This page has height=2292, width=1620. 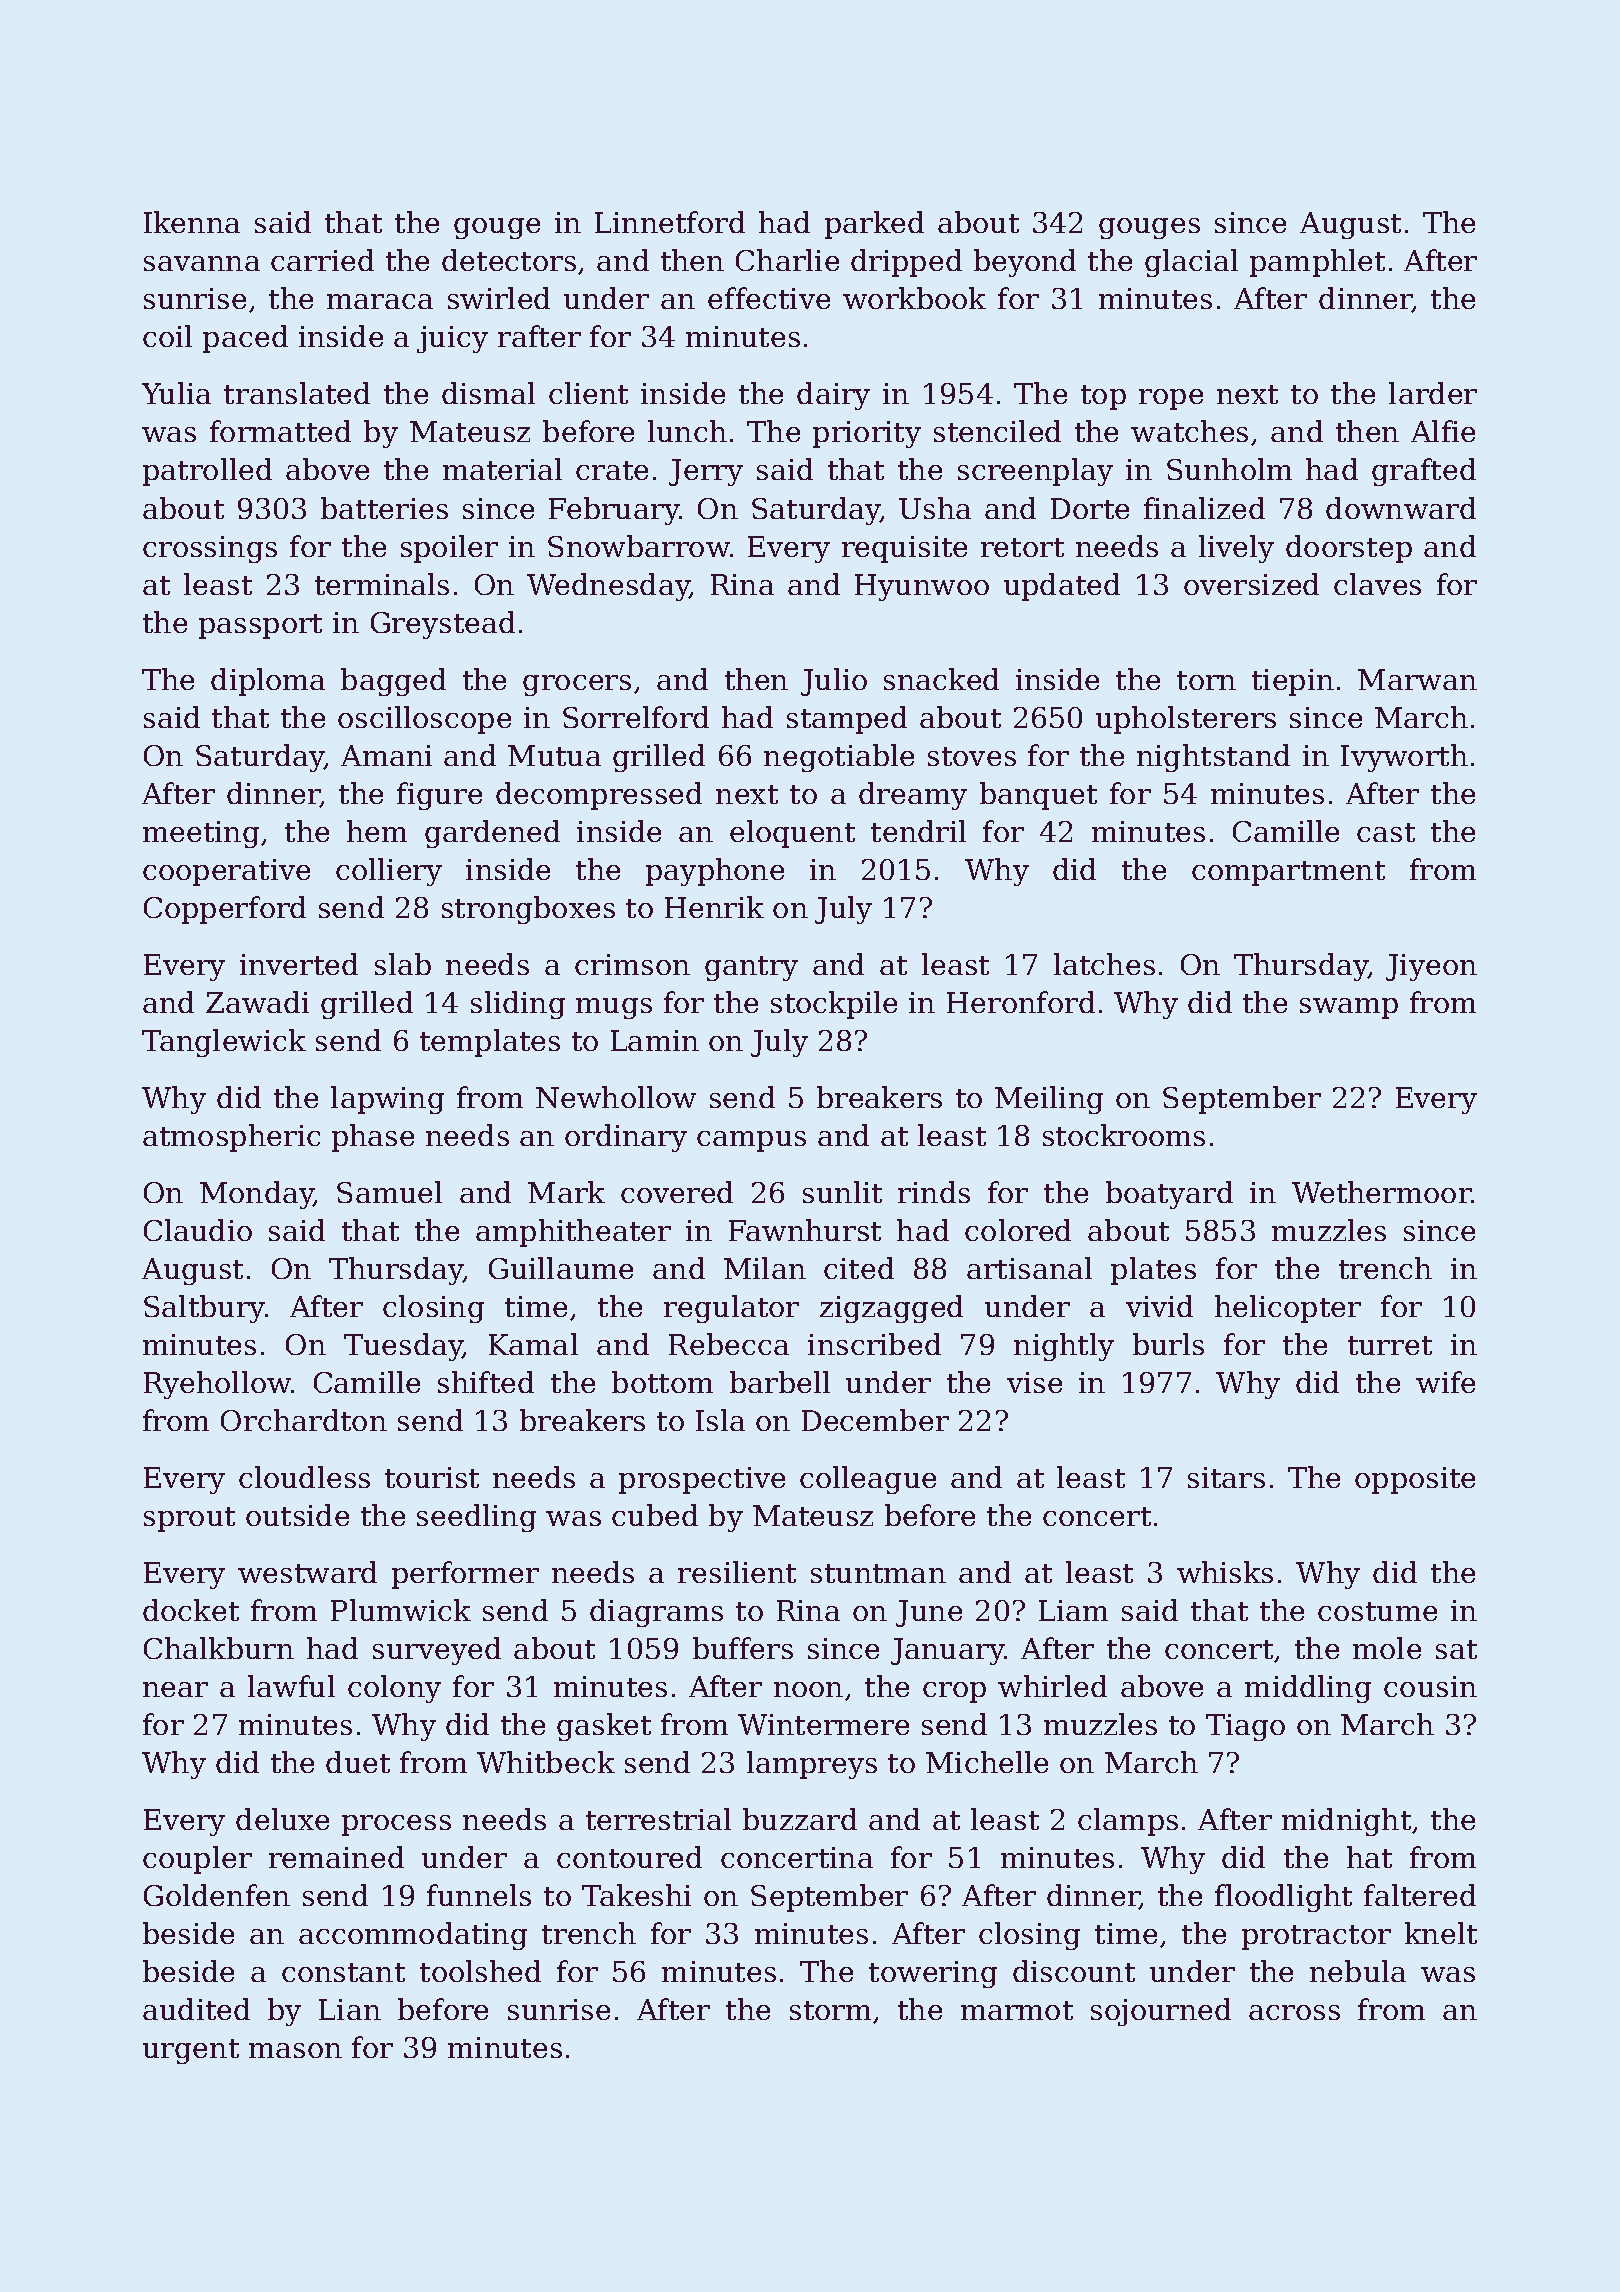 I want to click on faltered, so click(x=1420, y=1895).
